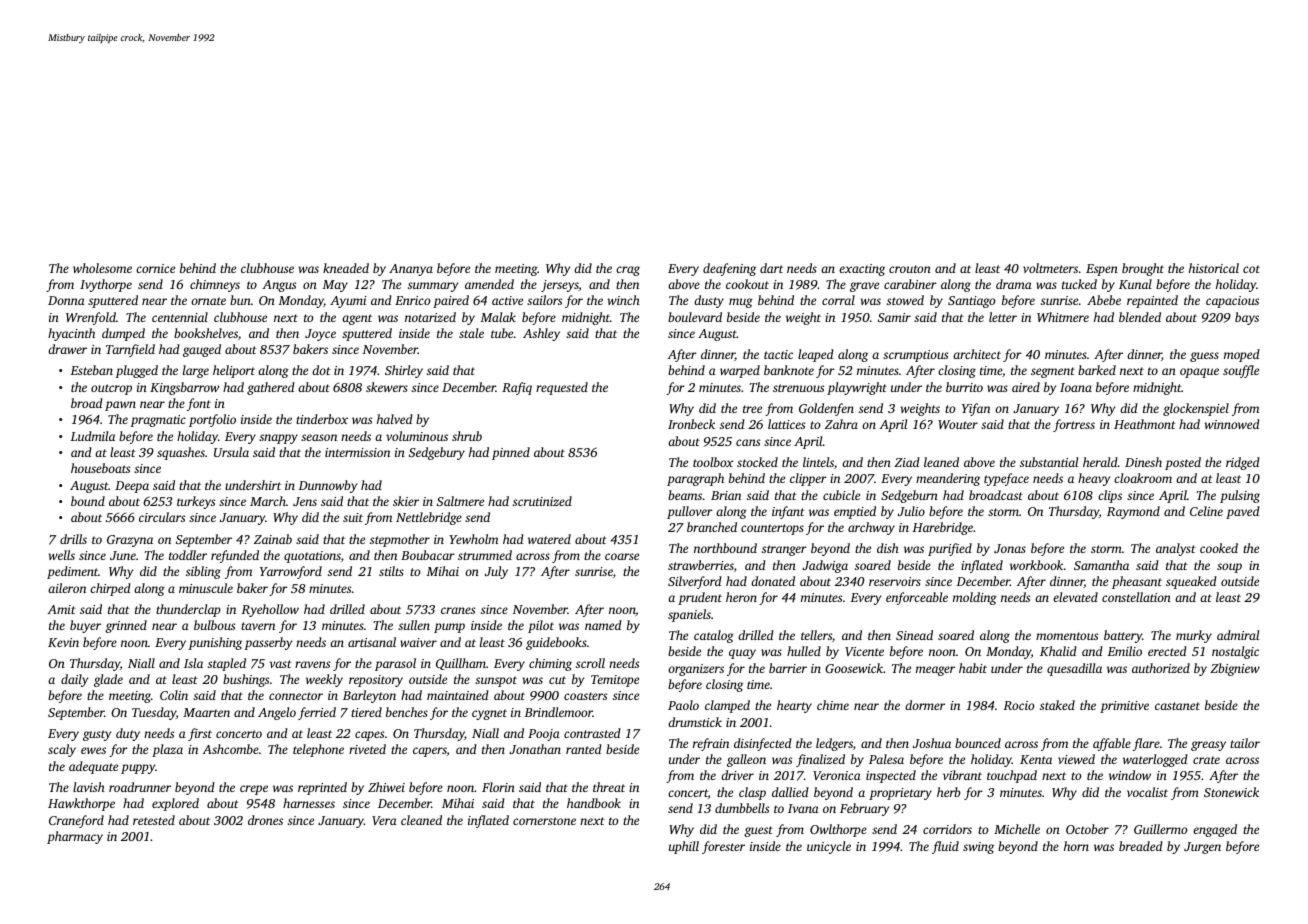  Describe the element at coordinates (752, 409) in the screenshot. I see `tree` at that location.
